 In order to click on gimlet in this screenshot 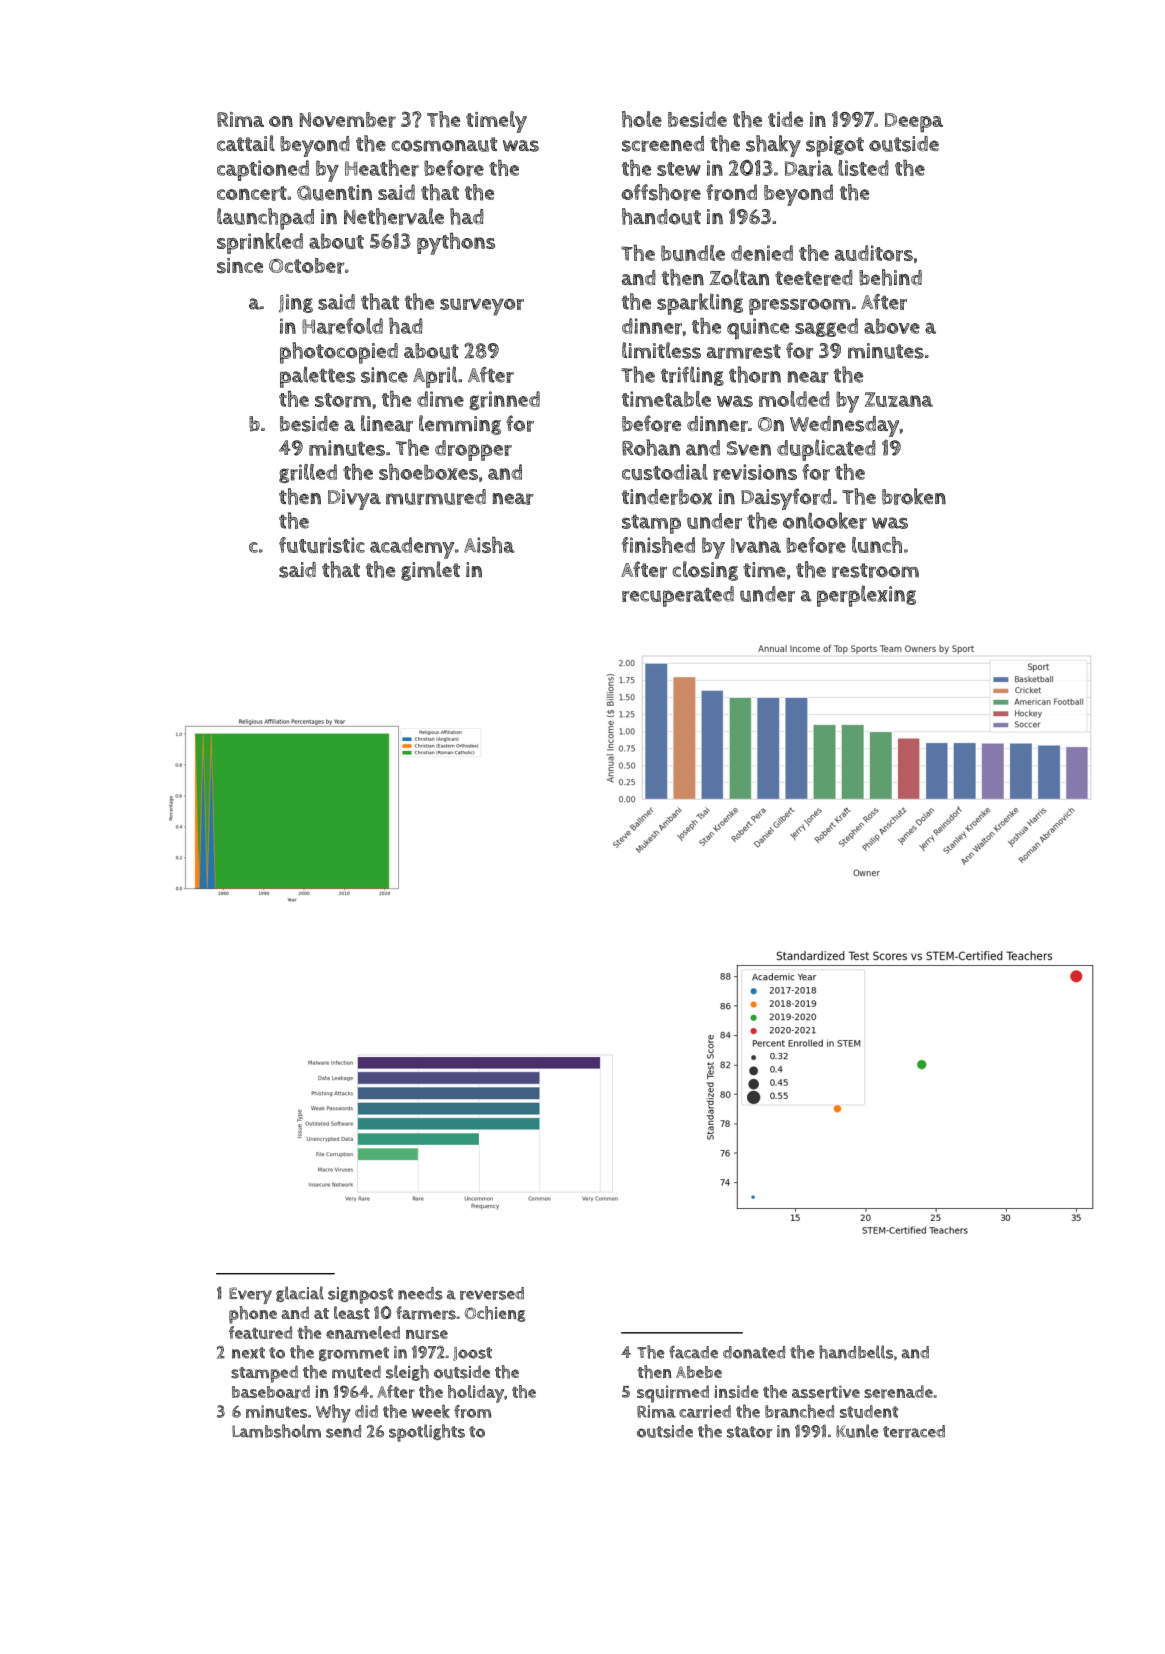, I will do `click(430, 571)`.
